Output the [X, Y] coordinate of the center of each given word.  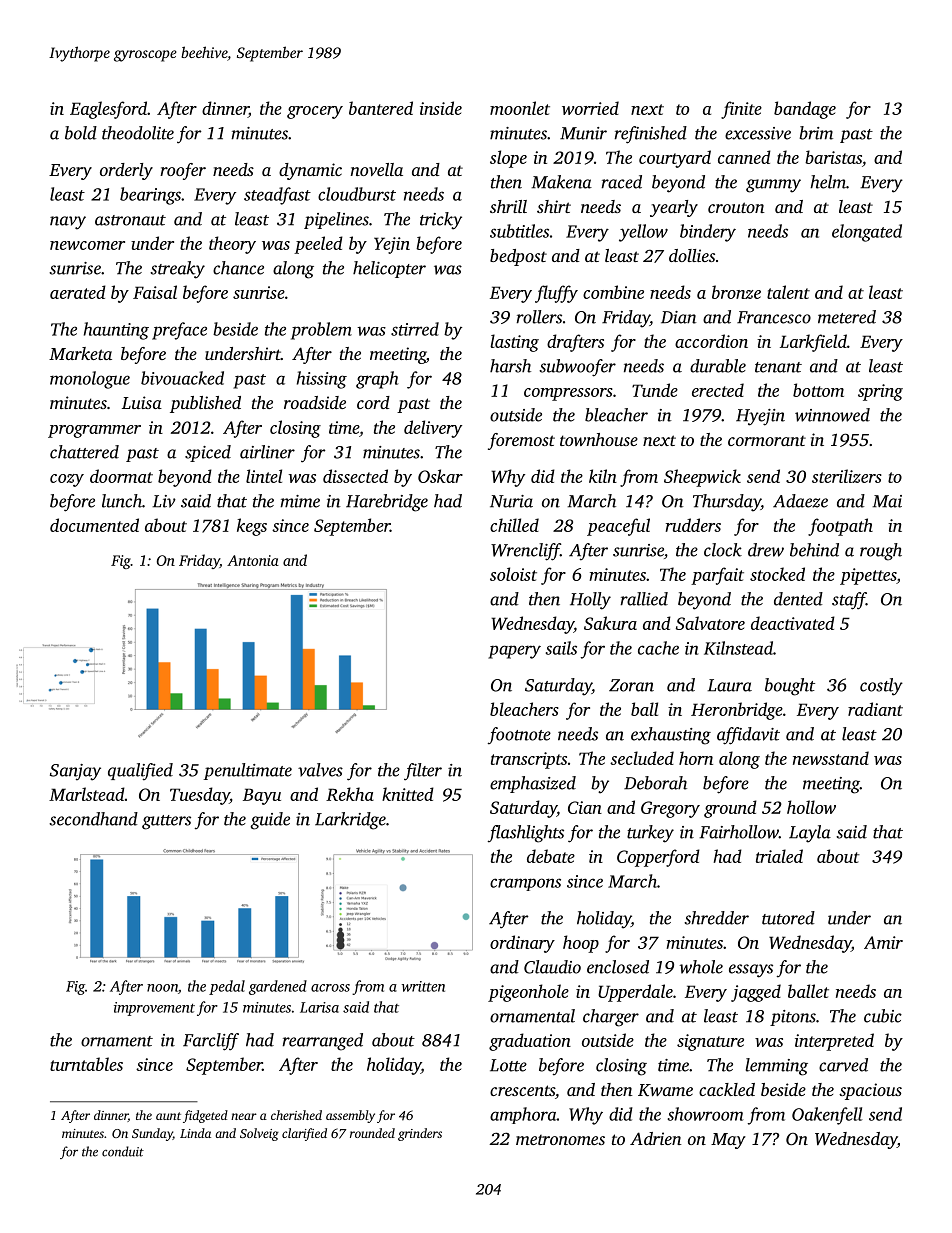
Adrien [656, 1138]
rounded [372, 1133]
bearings [150, 196]
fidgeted [205, 1116]
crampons [525, 884]
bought [790, 687]
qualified [140, 772]
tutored [788, 918]
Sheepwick [702, 478]
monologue [90, 380]
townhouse [599, 439]
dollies [692, 255]
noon [162, 988]
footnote [519, 736]
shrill [508, 206]
